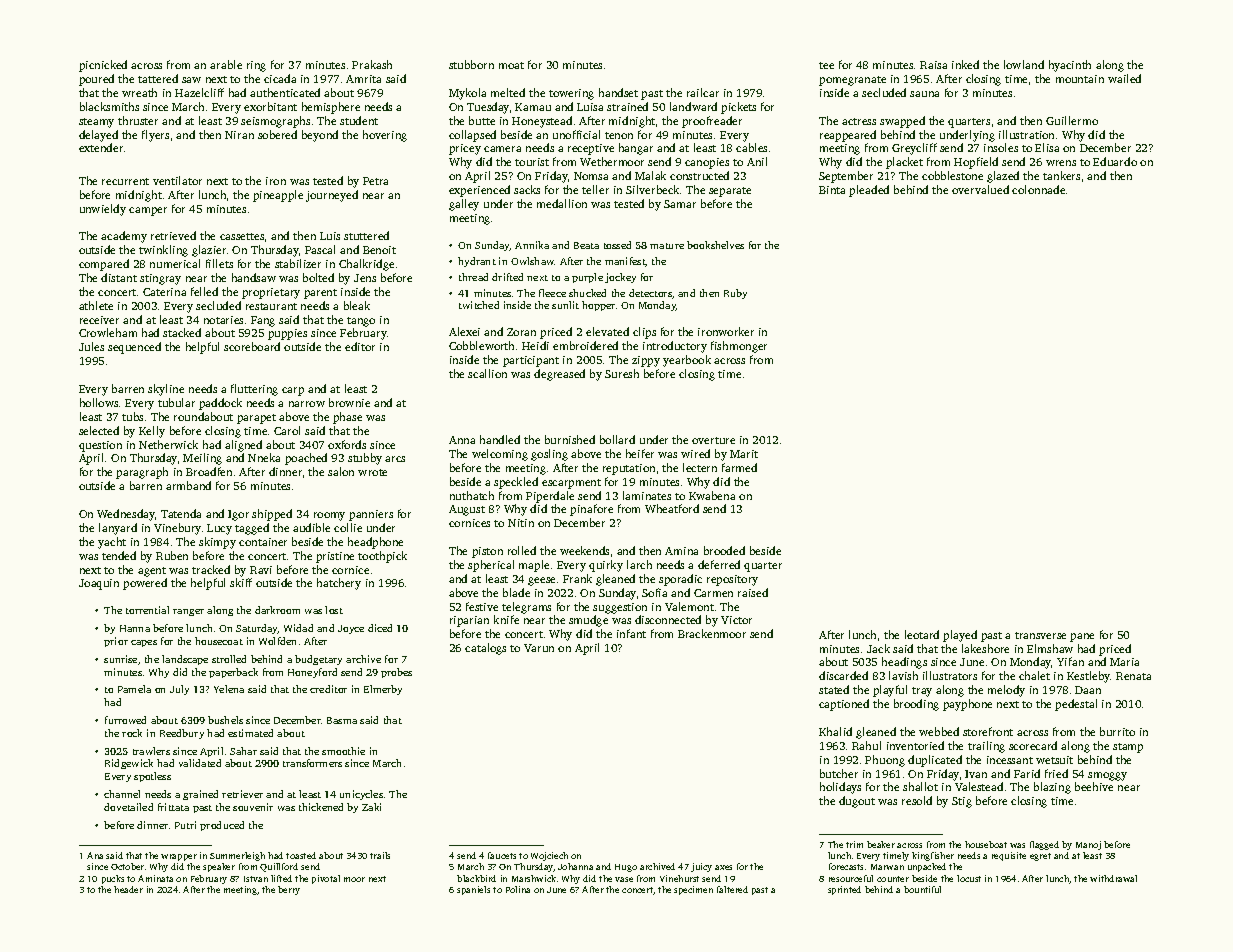  What do you see at coordinates (270, 106) in the screenshot?
I see `exorbitant` at bounding box center [270, 106].
